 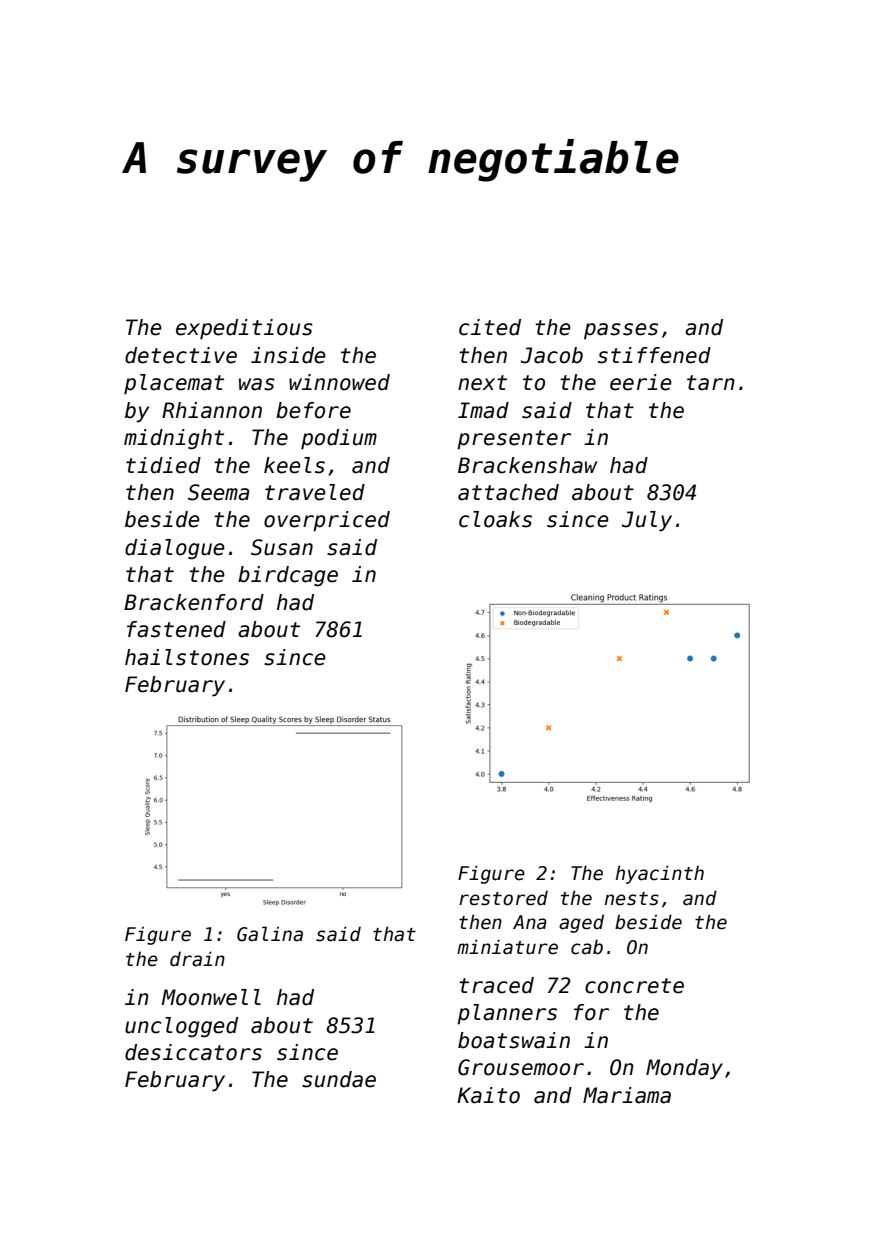 I want to click on drain, so click(x=197, y=959).
